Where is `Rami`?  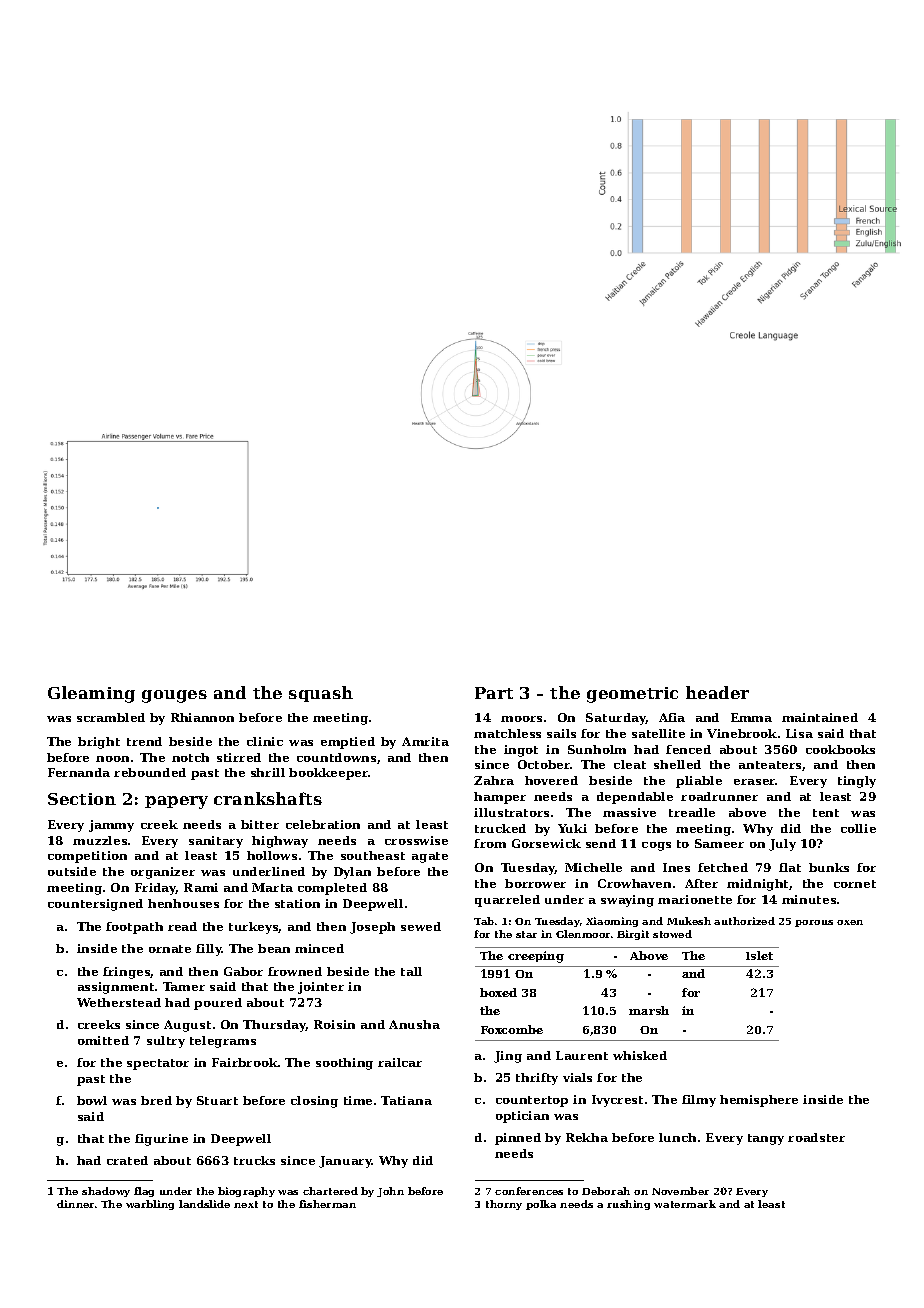 Rami is located at coordinates (201, 887).
